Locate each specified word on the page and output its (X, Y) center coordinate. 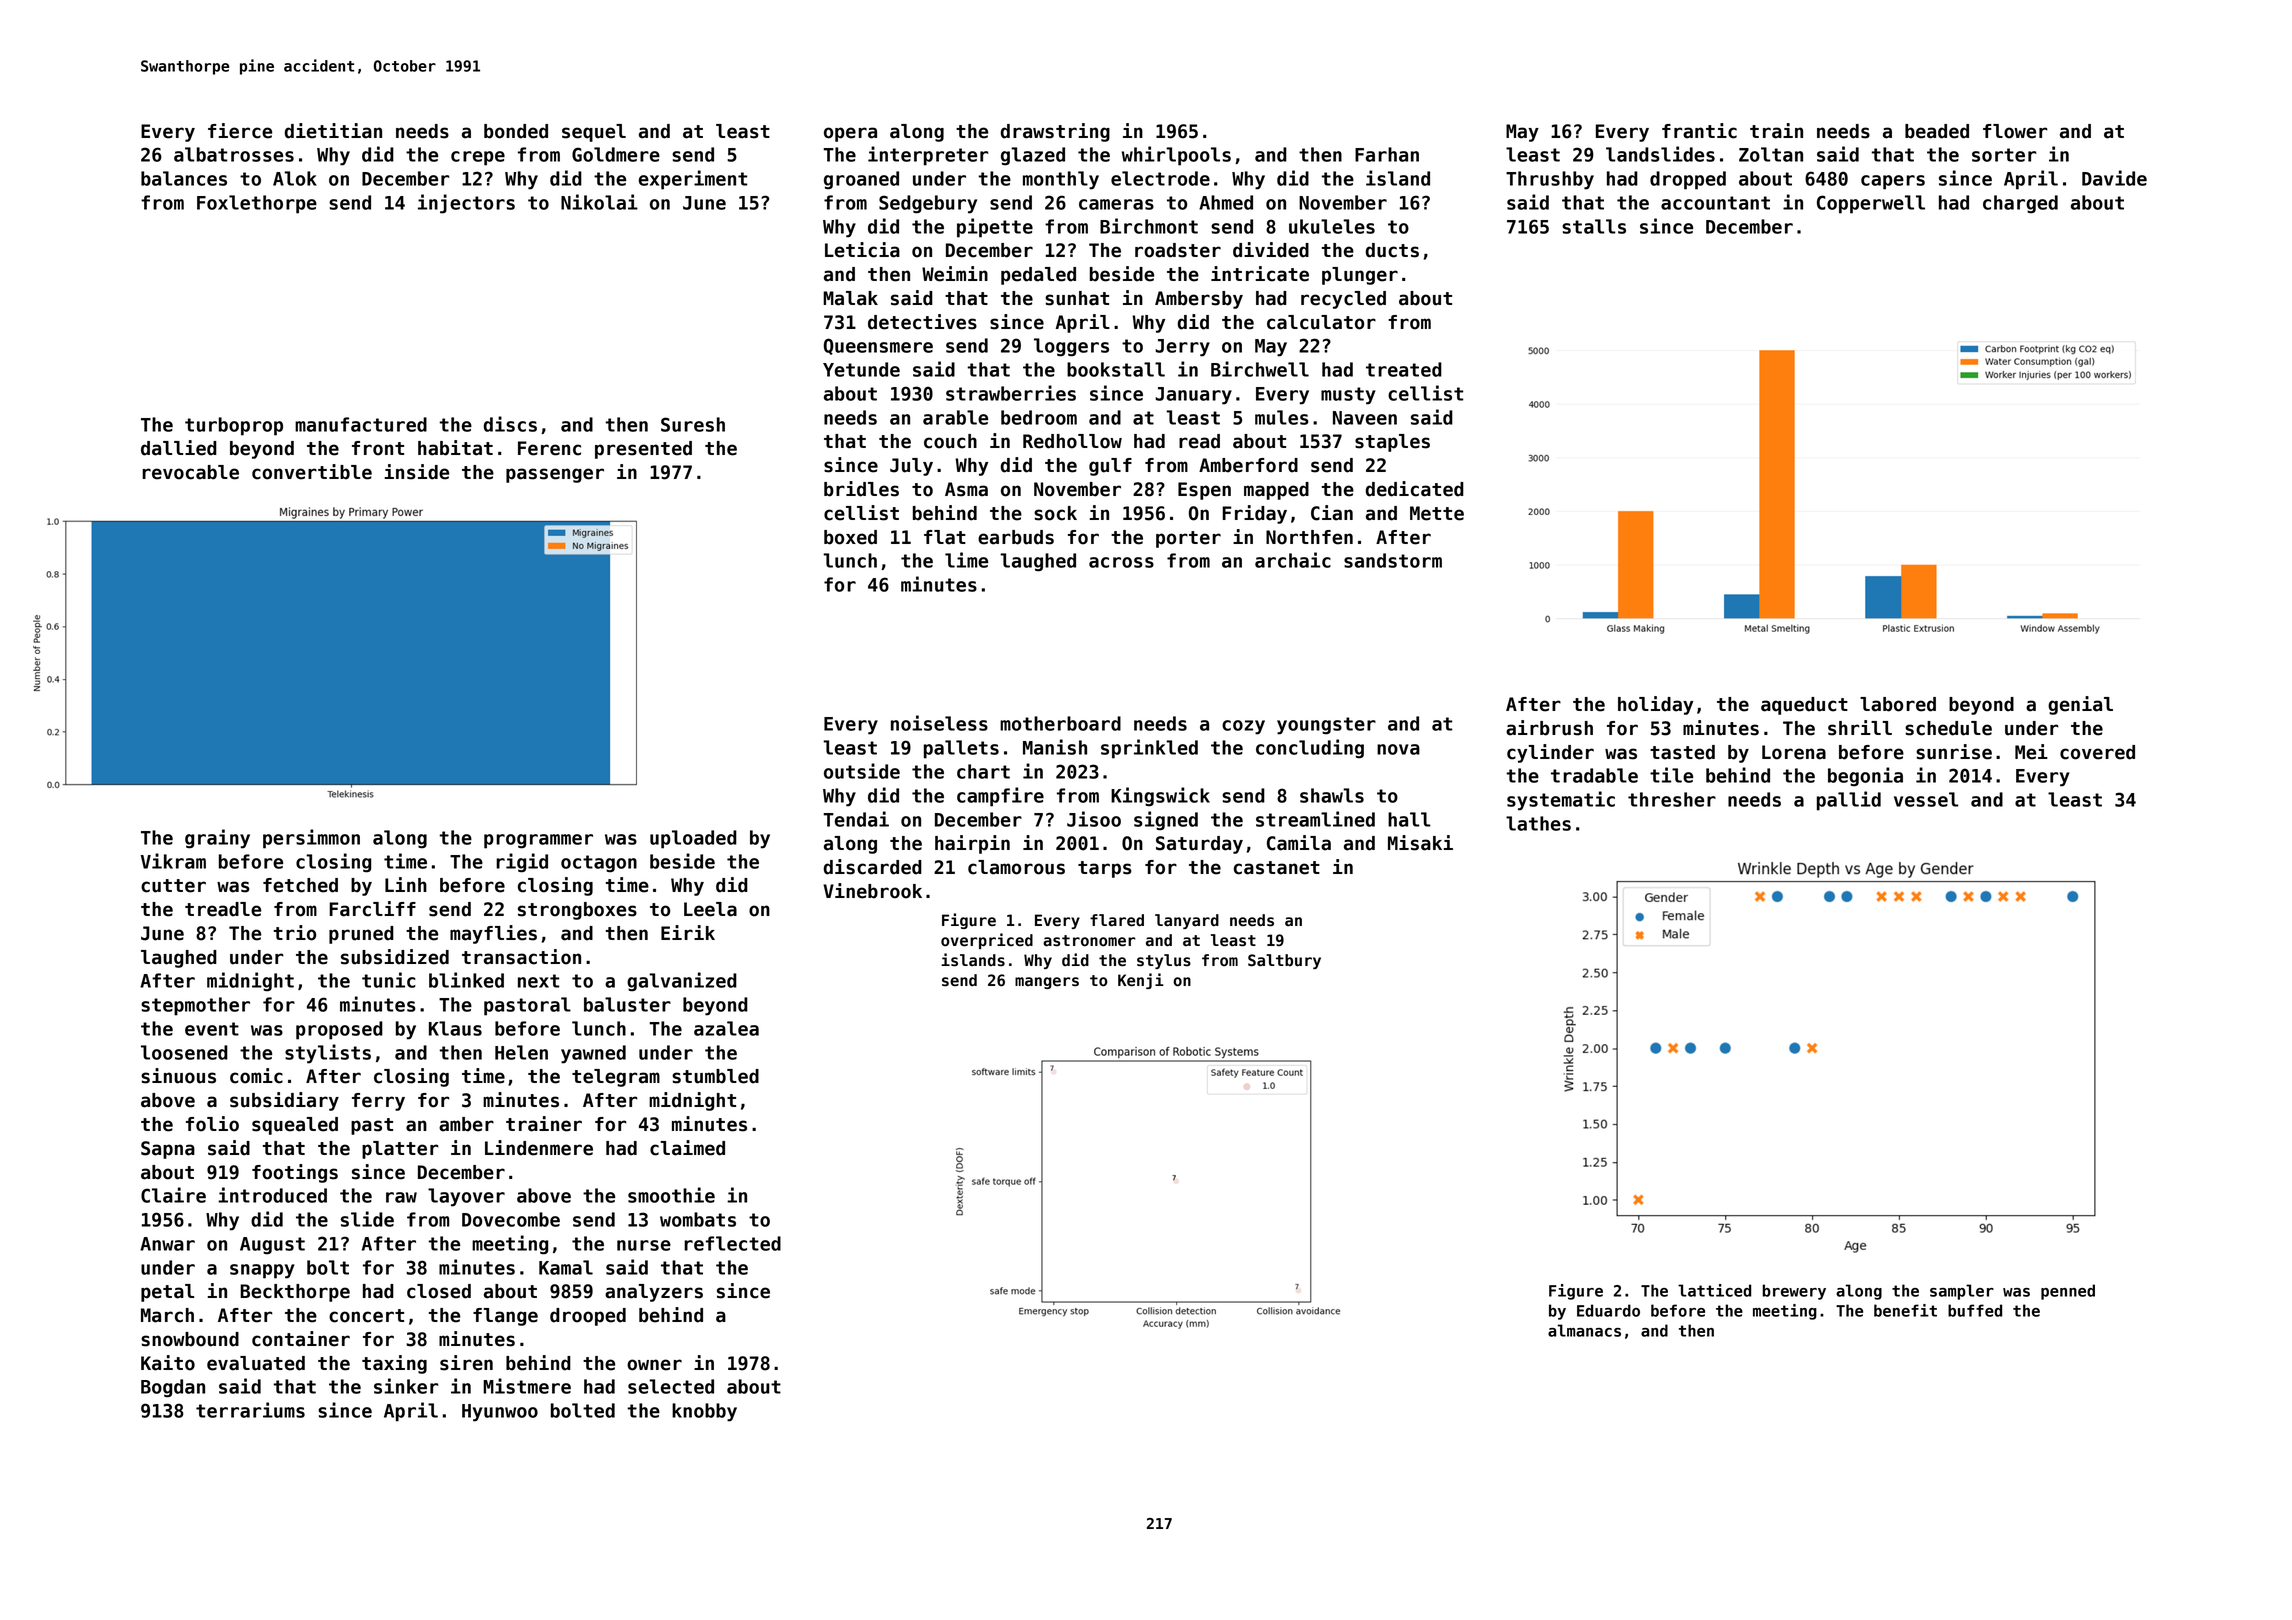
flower (2015, 131)
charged (2020, 204)
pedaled (1038, 276)
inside (416, 472)
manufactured (361, 424)
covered (2097, 752)
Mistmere (527, 1386)
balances (184, 178)
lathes (1538, 823)
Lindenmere (539, 1148)
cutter (173, 886)
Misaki (1420, 843)
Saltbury (1284, 961)
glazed (1033, 156)
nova (1398, 749)
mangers (1047, 983)
